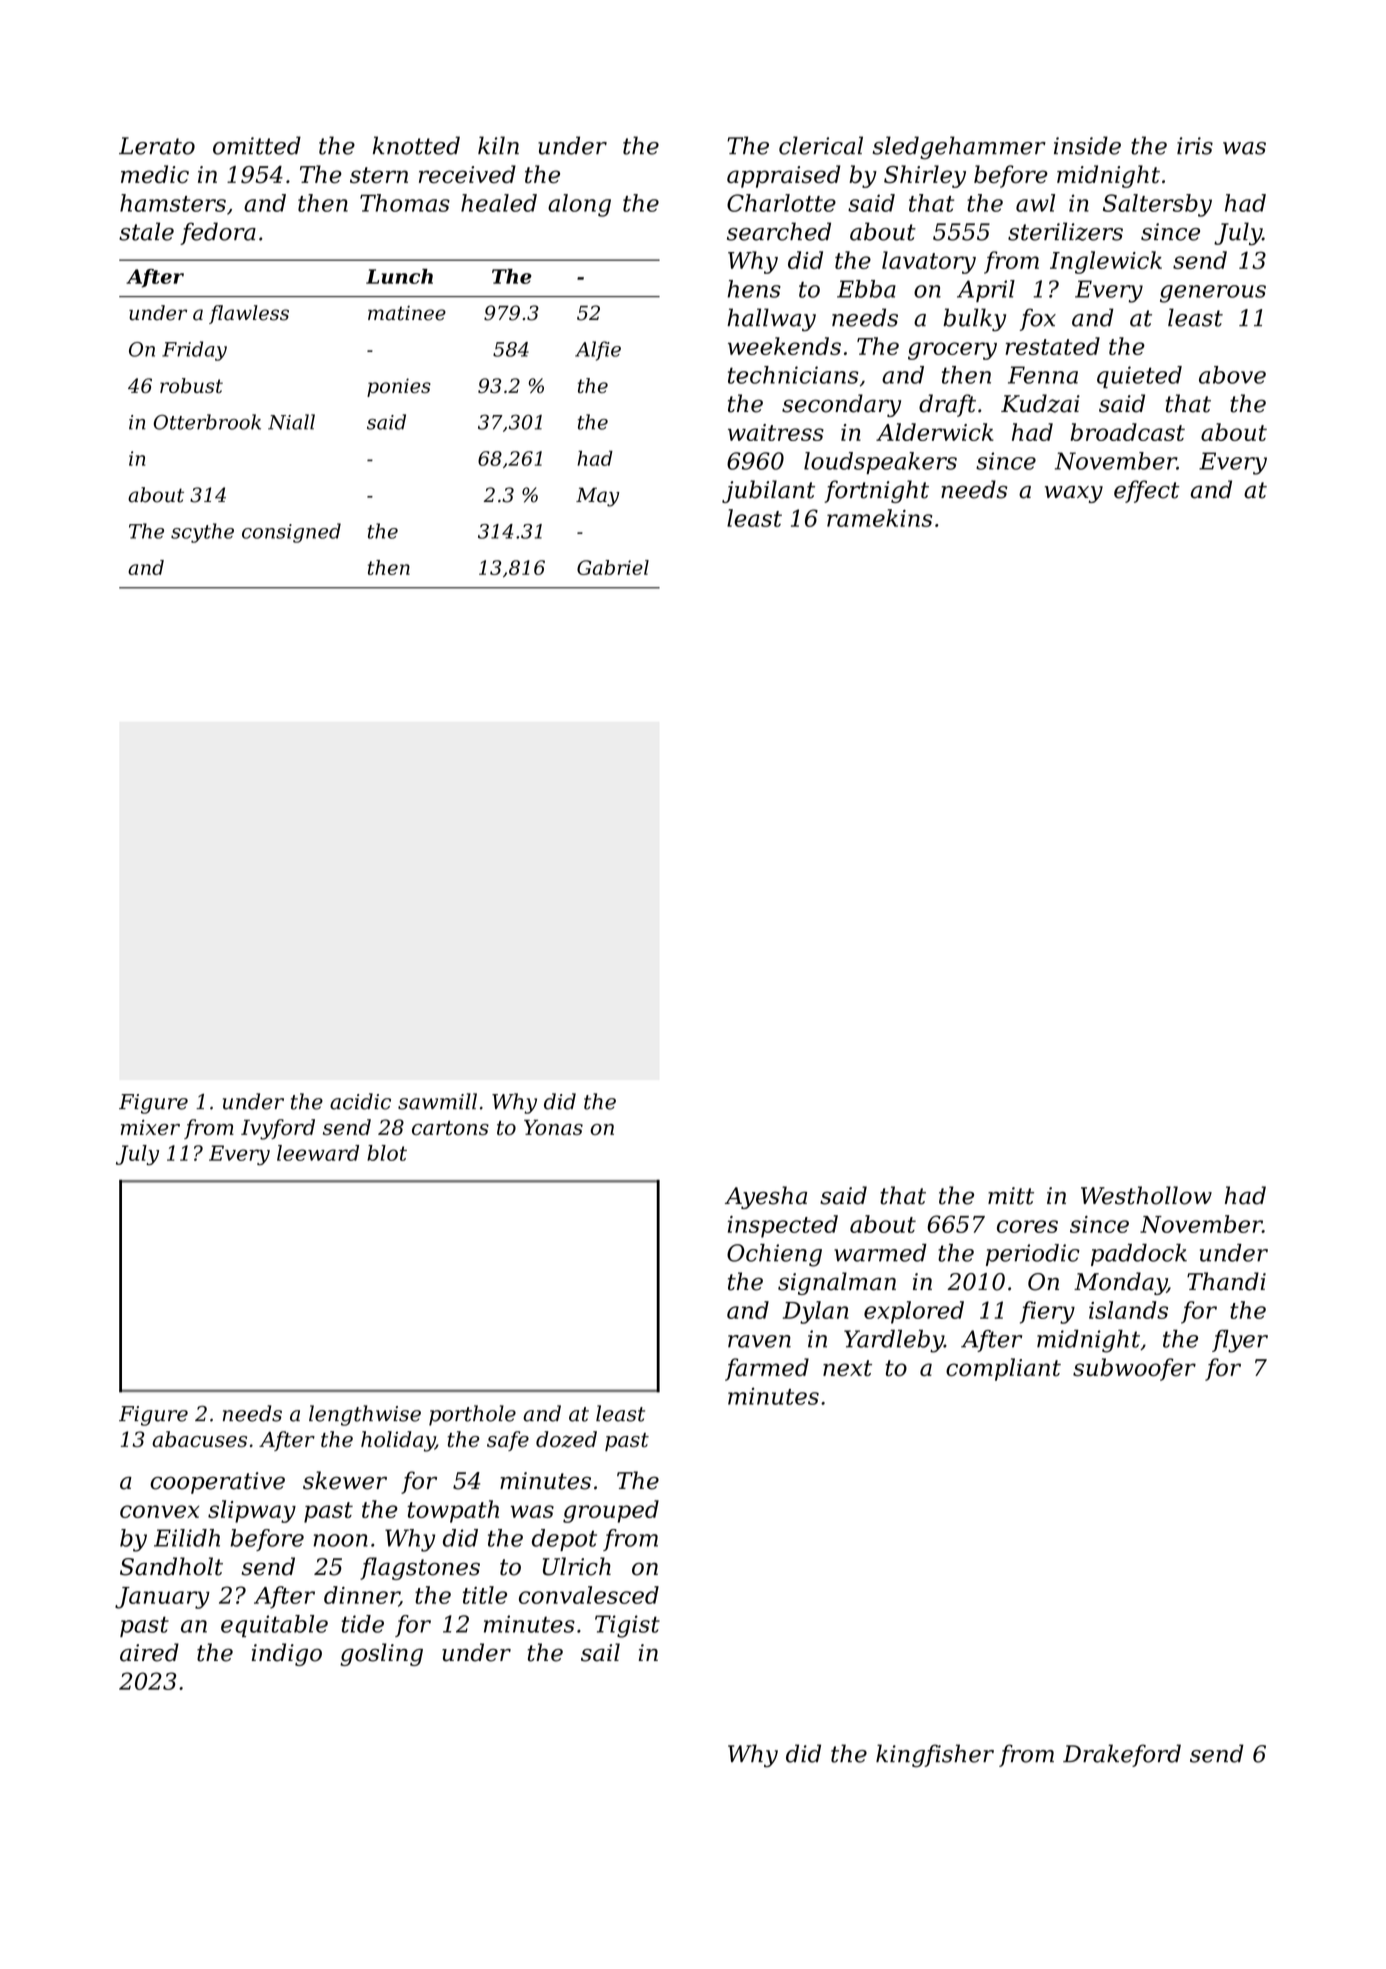 The width and height of the image is (1386, 1969). What do you see at coordinates (1146, 1195) in the image?
I see `Westhollow` at bounding box center [1146, 1195].
